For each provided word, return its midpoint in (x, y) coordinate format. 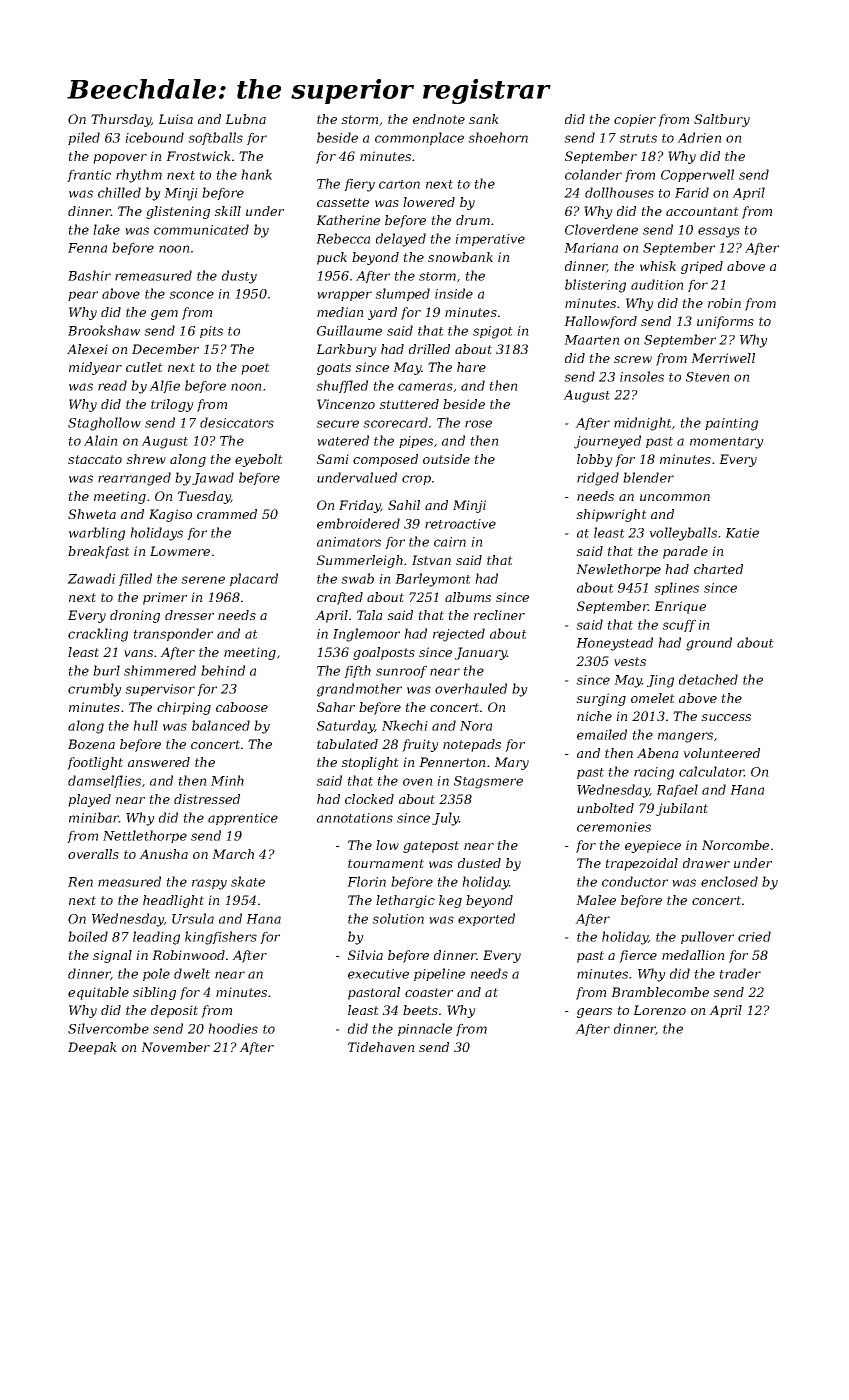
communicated (201, 229)
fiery (359, 185)
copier (635, 120)
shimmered (160, 670)
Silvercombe (108, 1028)
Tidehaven (381, 1047)
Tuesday (204, 497)
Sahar (336, 707)
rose (478, 424)
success (726, 717)
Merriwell (723, 358)
